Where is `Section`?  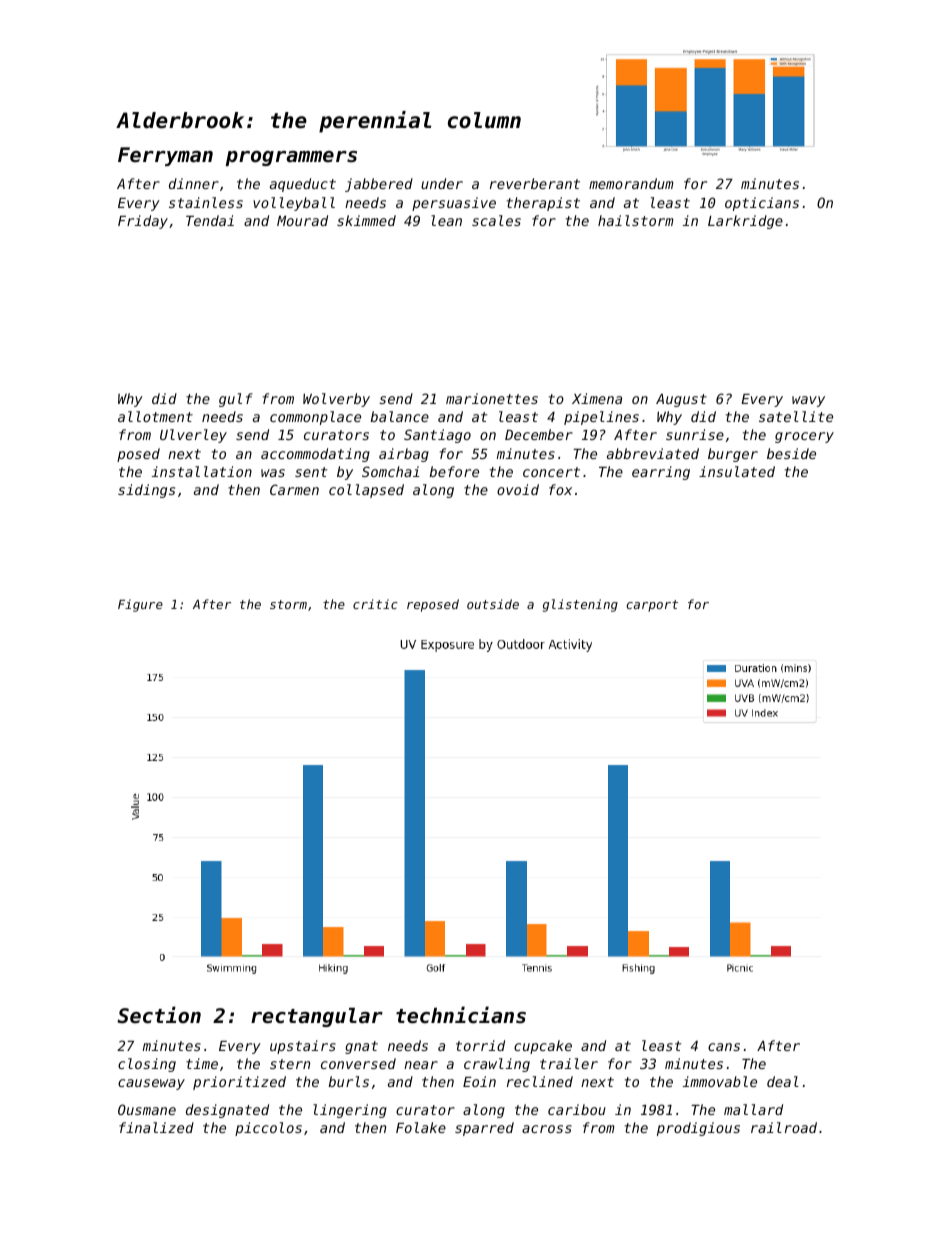 Section is located at coordinates (159, 1015).
